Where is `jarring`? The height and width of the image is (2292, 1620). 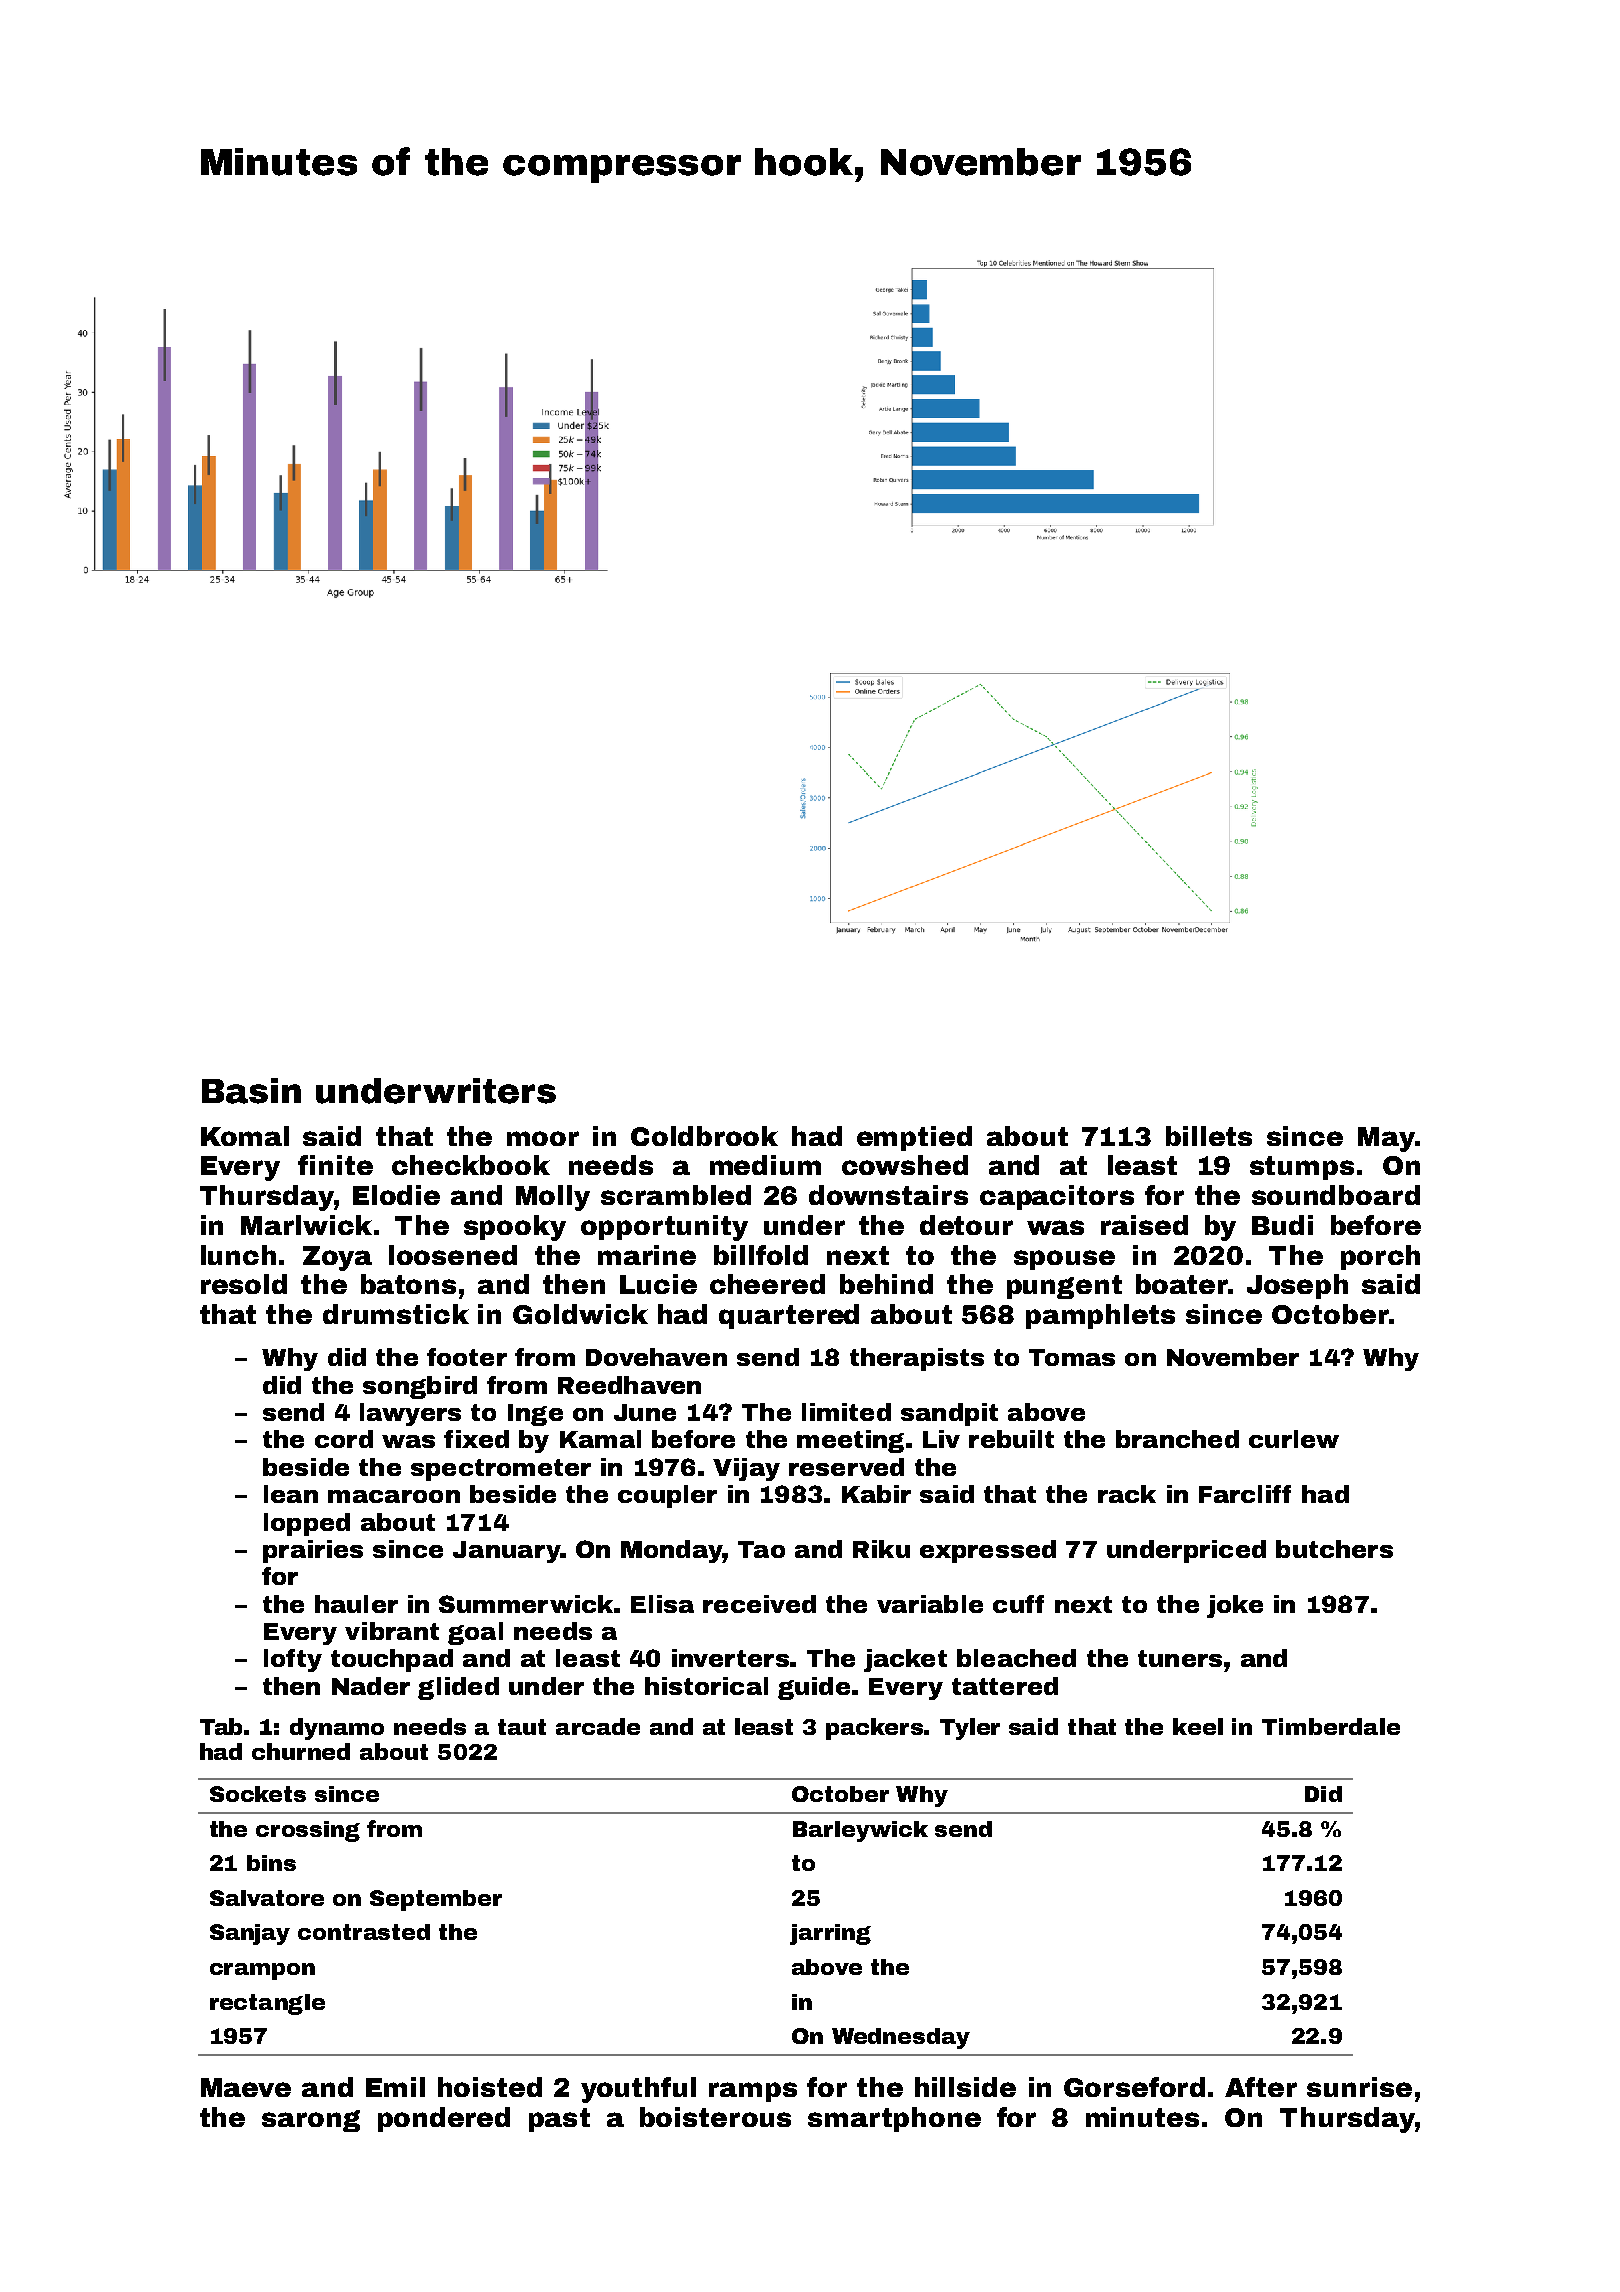 jarring is located at coordinates (830, 1934).
